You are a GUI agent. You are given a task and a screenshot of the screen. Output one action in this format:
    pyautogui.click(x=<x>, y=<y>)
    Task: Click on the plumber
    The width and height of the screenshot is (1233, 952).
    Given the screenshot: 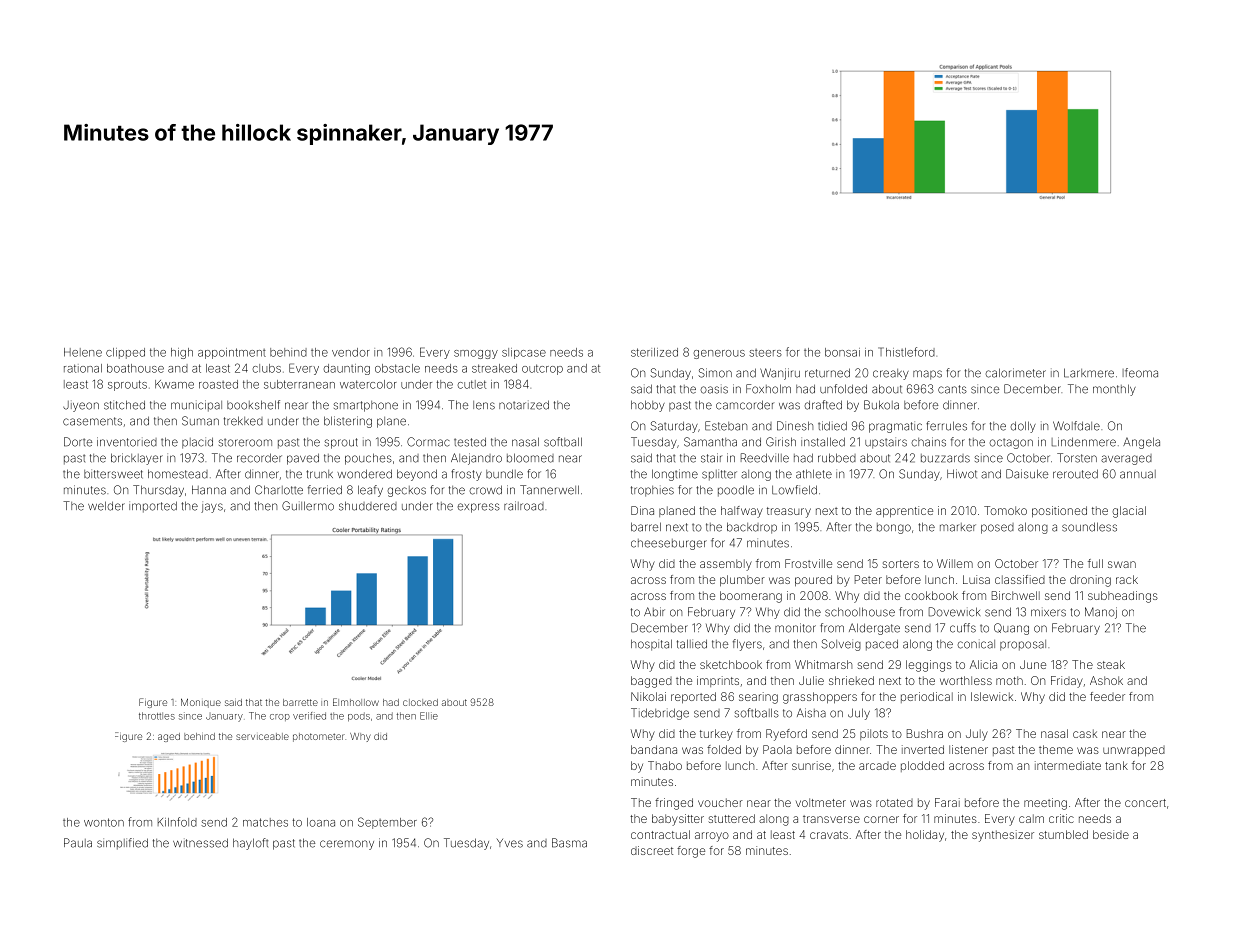 What is the action you would take?
    pyautogui.click(x=742, y=581)
